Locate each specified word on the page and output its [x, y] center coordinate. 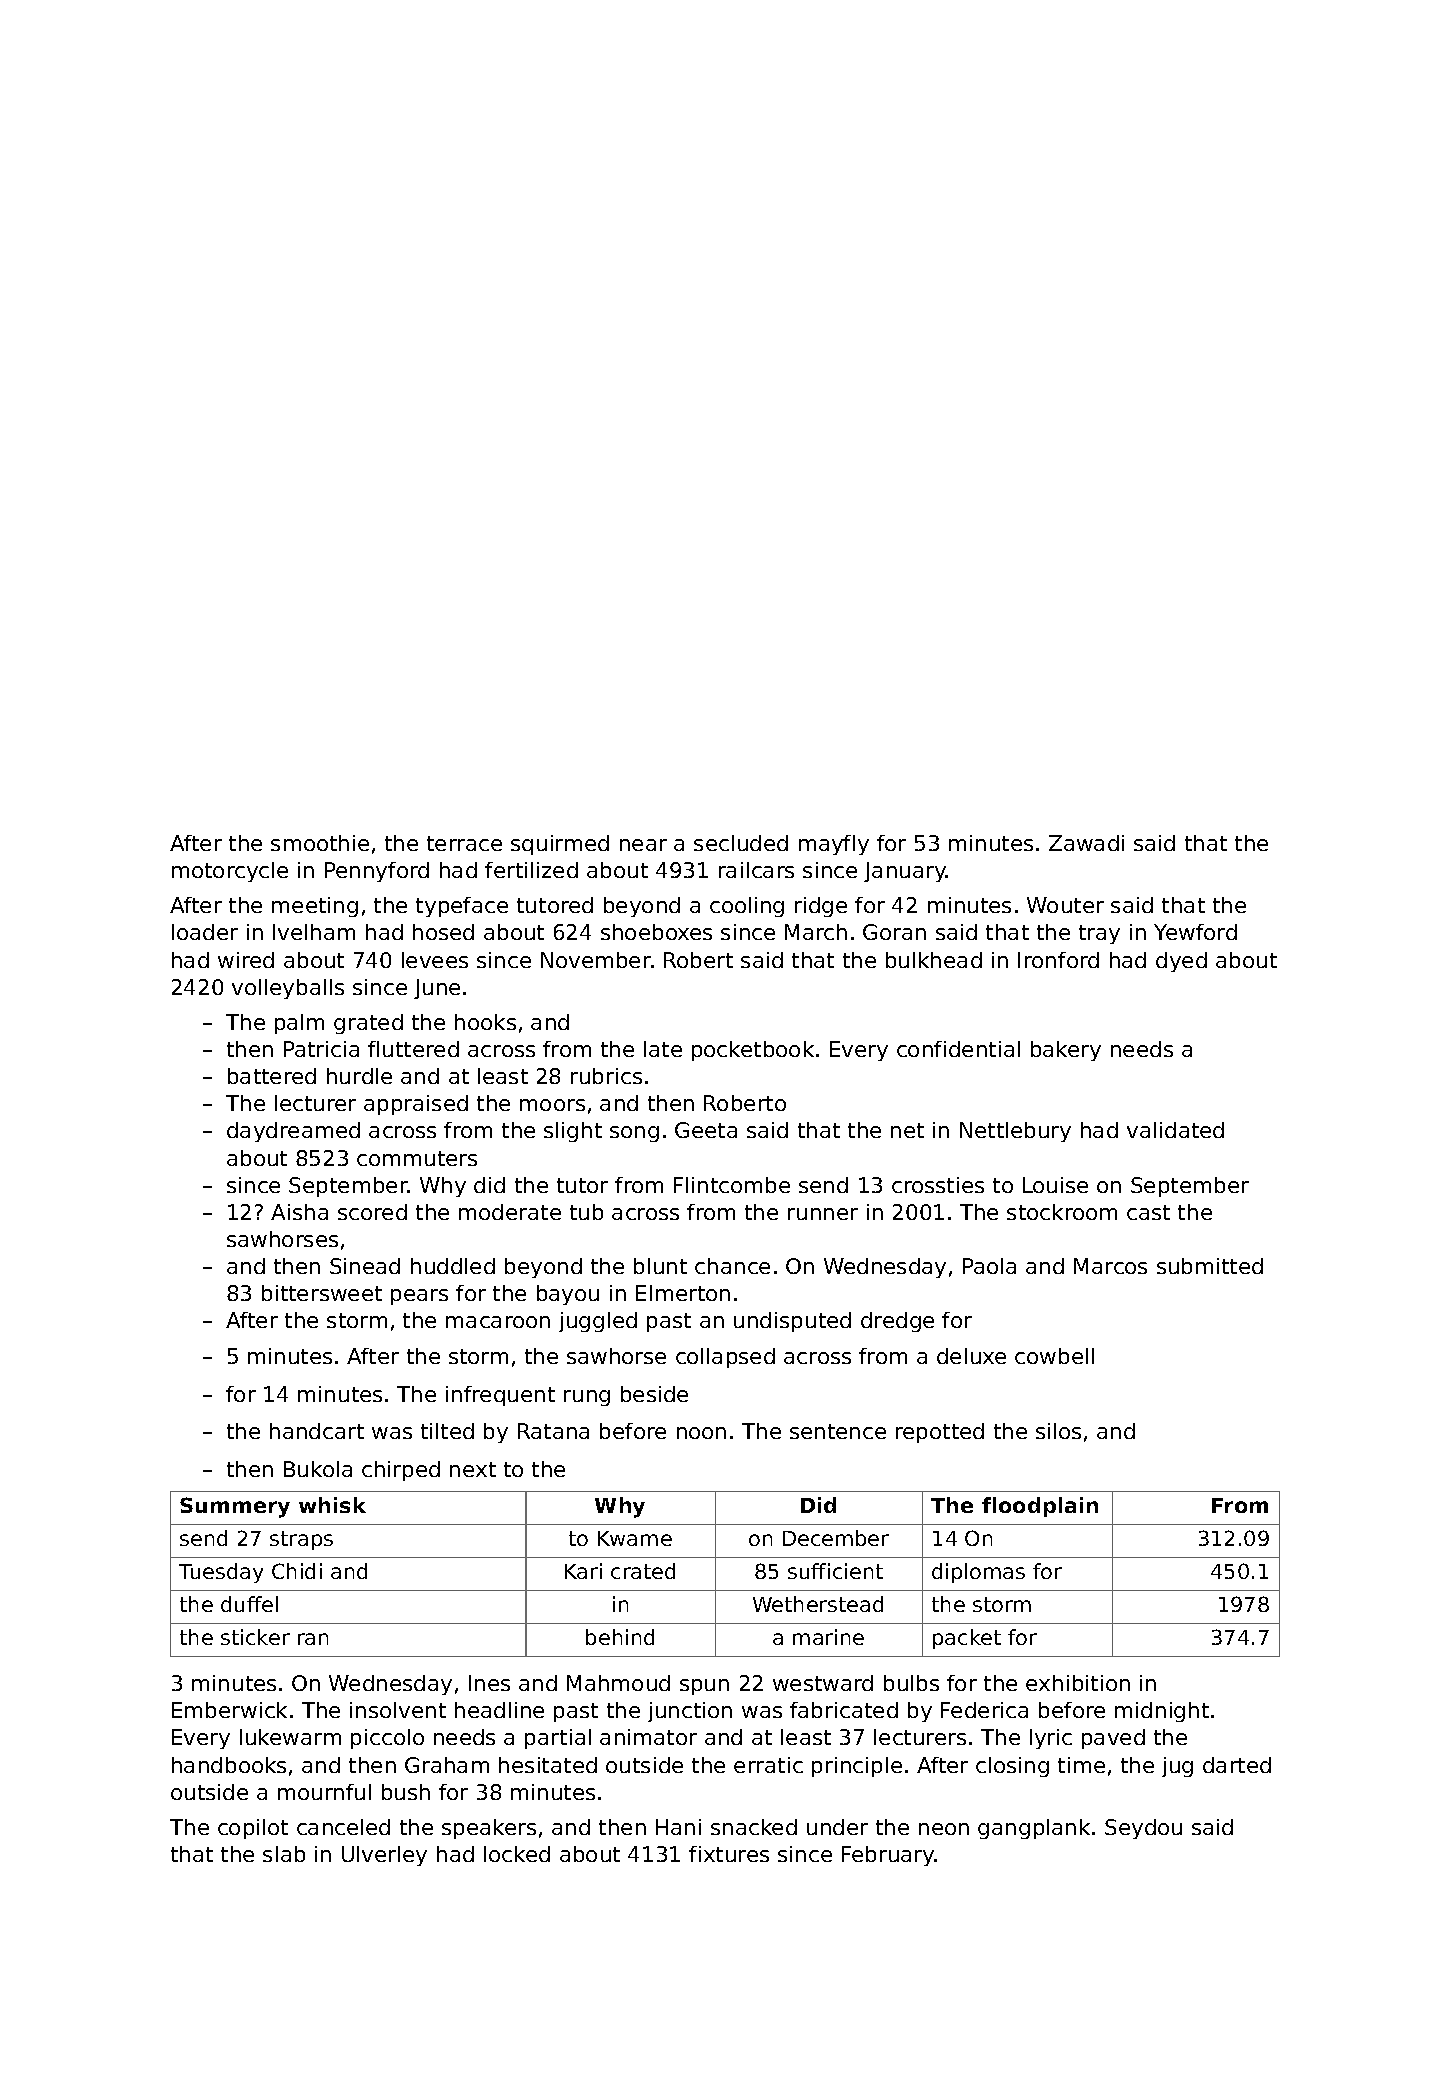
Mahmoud [618, 1683]
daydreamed [293, 1132]
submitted [1210, 1266]
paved [1113, 1739]
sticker [255, 1637]
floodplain [1040, 1507]
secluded [741, 843]
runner [823, 1214]
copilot [253, 1829]
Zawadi [1086, 843]
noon [701, 1433]
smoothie [320, 843]
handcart [317, 1431]
